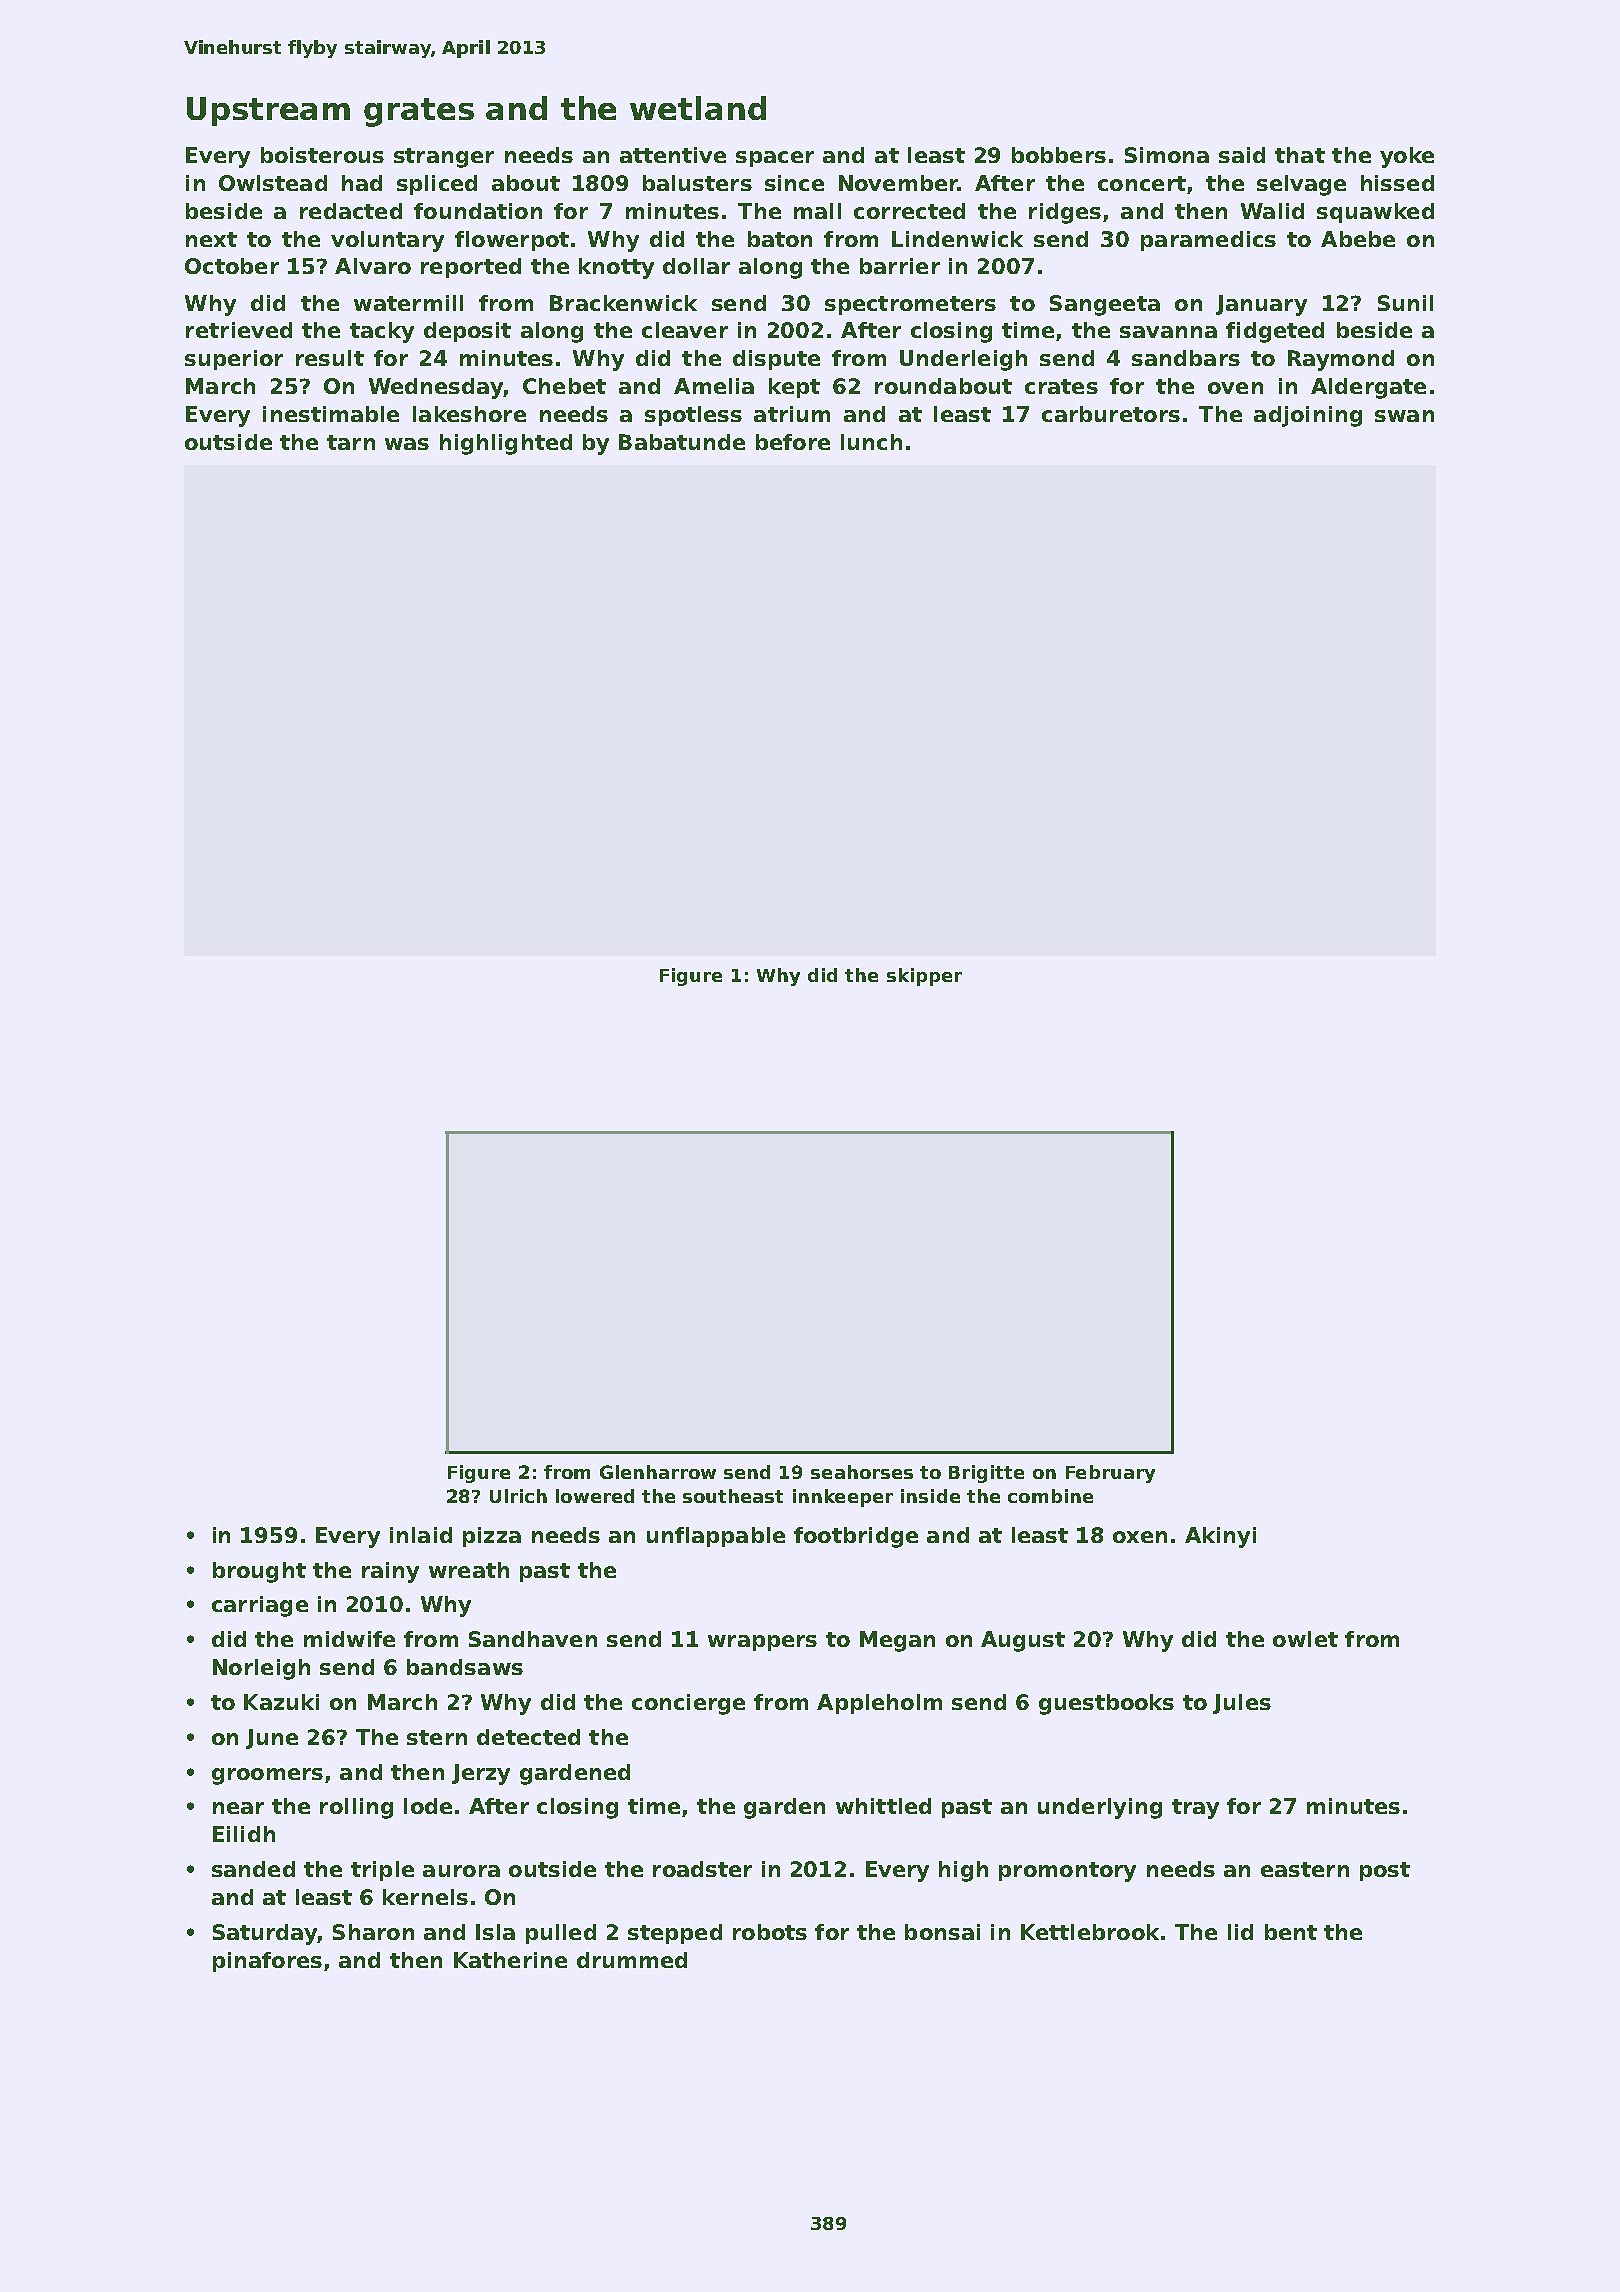  I want to click on Akinyi, so click(1220, 1537).
